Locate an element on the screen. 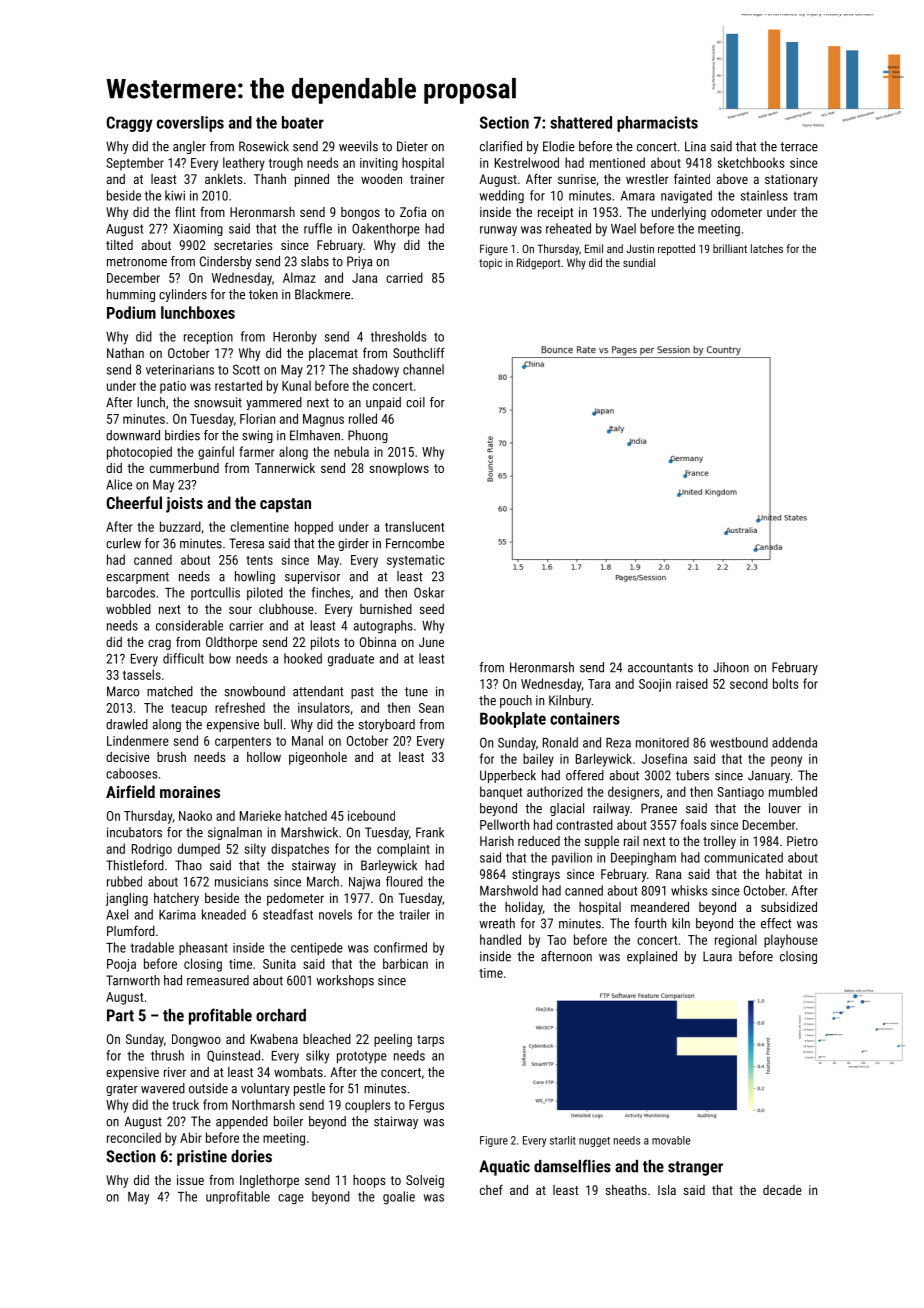 The width and height of the screenshot is (924, 1308). terrace is located at coordinates (799, 147).
